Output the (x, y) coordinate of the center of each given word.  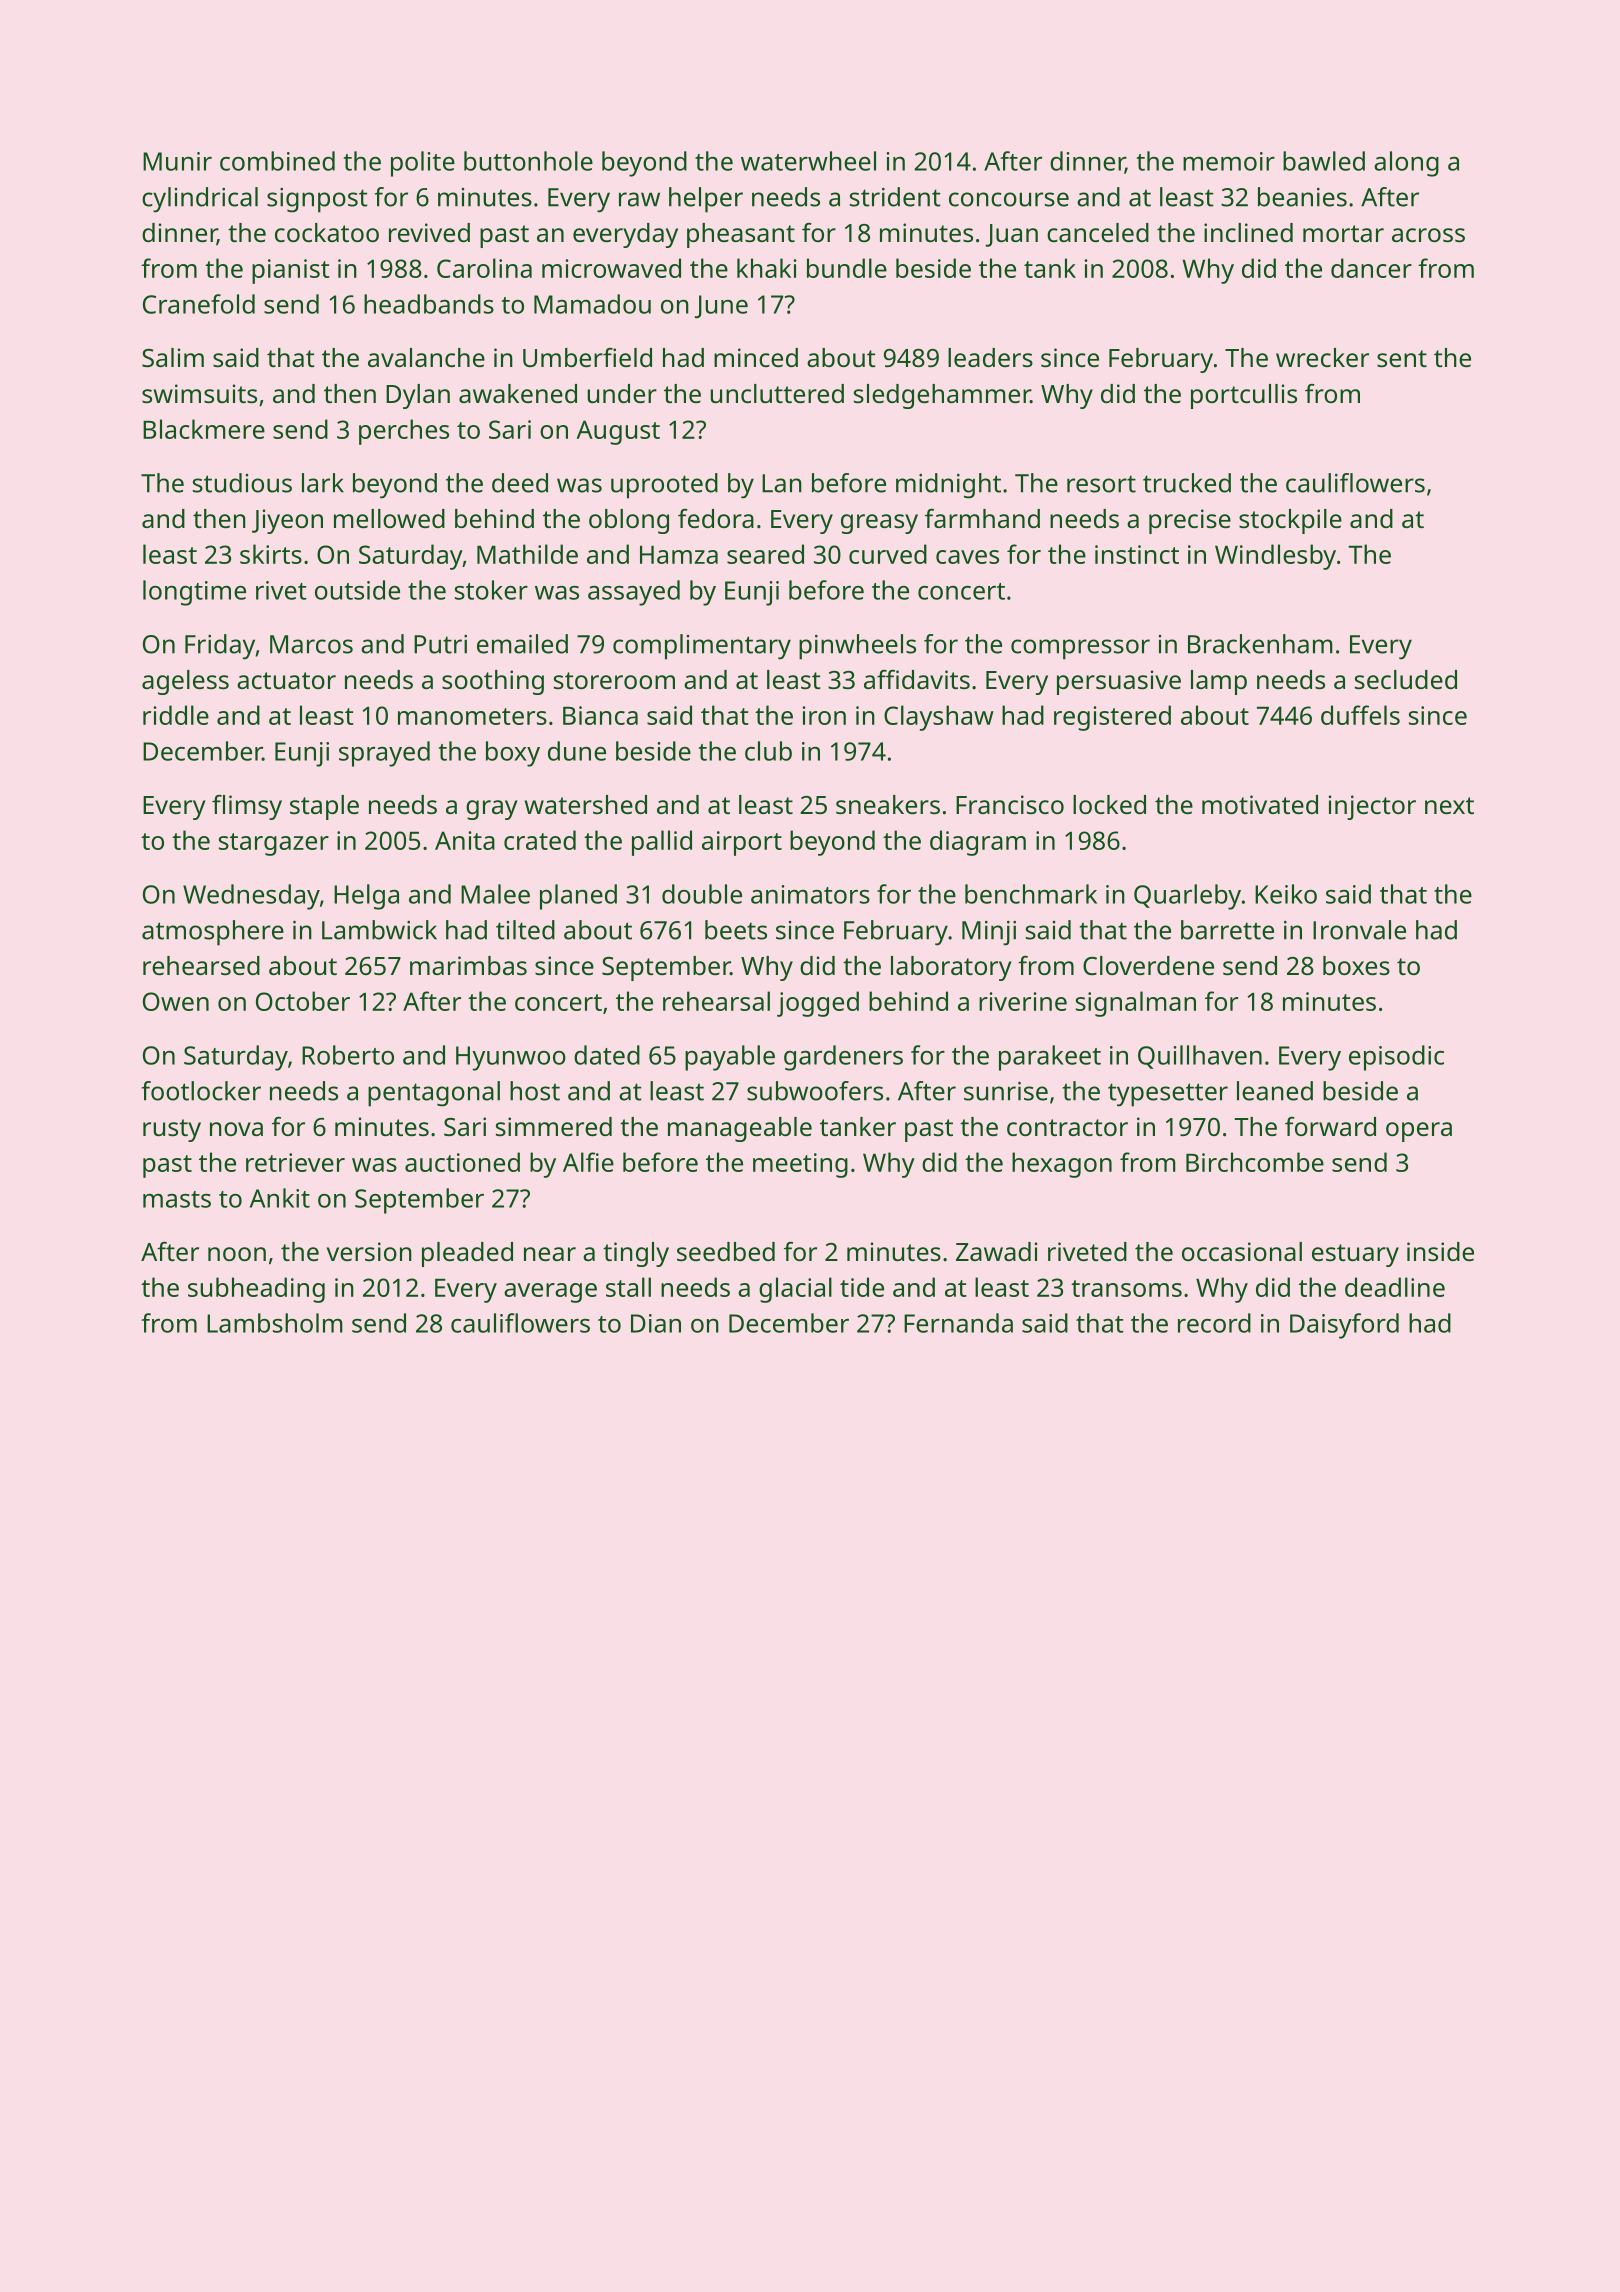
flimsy (247, 807)
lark (323, 483)
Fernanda (958, 1323)
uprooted (664, 486)
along (1406, 164)
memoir (1229, 161)
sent (1402, 358)
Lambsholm (275, 1323)
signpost (317, 200)
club (768, 751)
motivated (1260, 804)
